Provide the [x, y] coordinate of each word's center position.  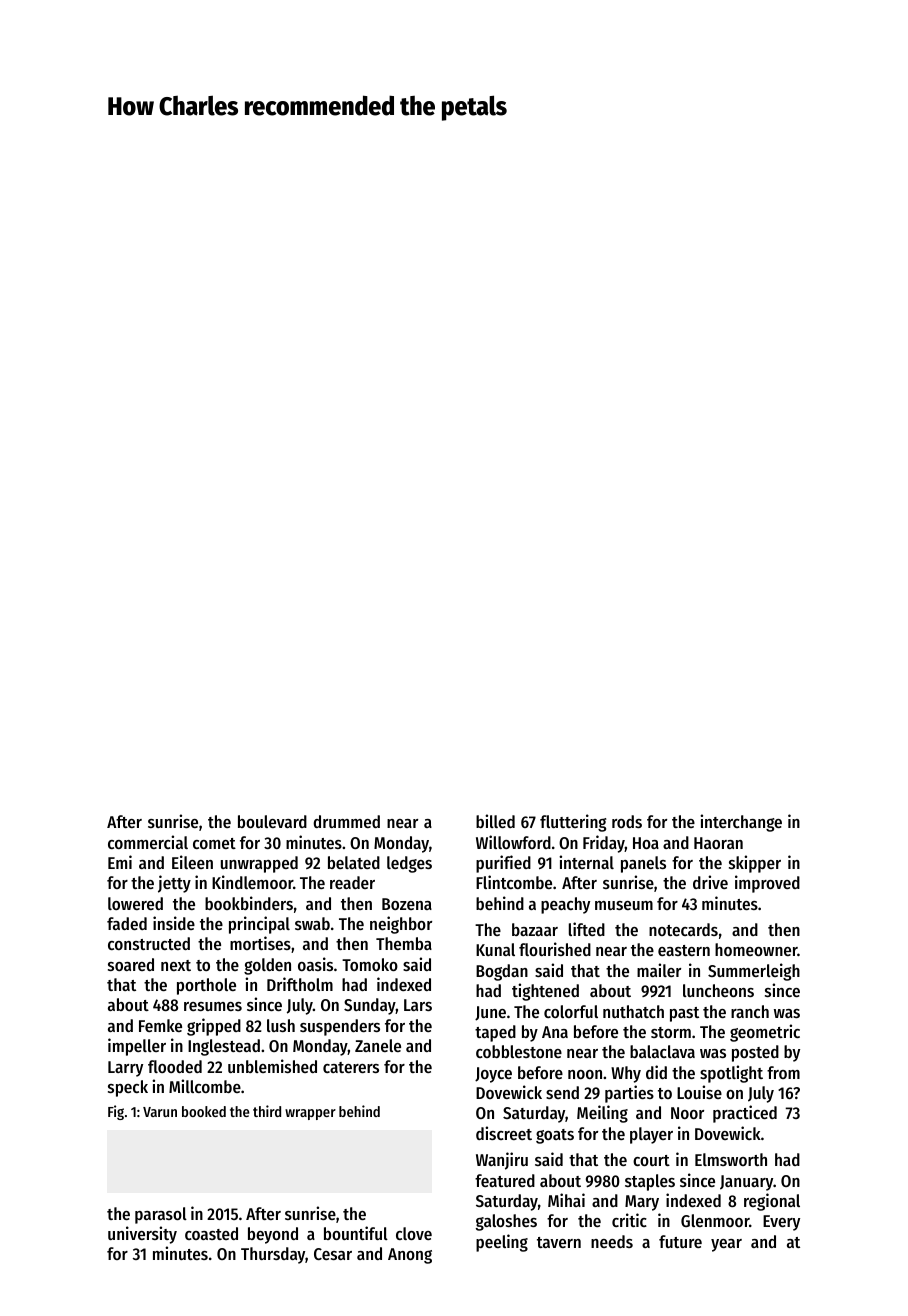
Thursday [273, 1255]
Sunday [370, 1006]
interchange [741, 823]
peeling [502, 1243]
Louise [699, 1092]
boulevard [272, 821]
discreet [504, 1133]
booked [204, 1111]
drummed [346, 821]
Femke [160, 1025]
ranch [750, 1011]
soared [131, 964]
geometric [765, 1033]
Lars [418, 1005]
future [680, 1241]
